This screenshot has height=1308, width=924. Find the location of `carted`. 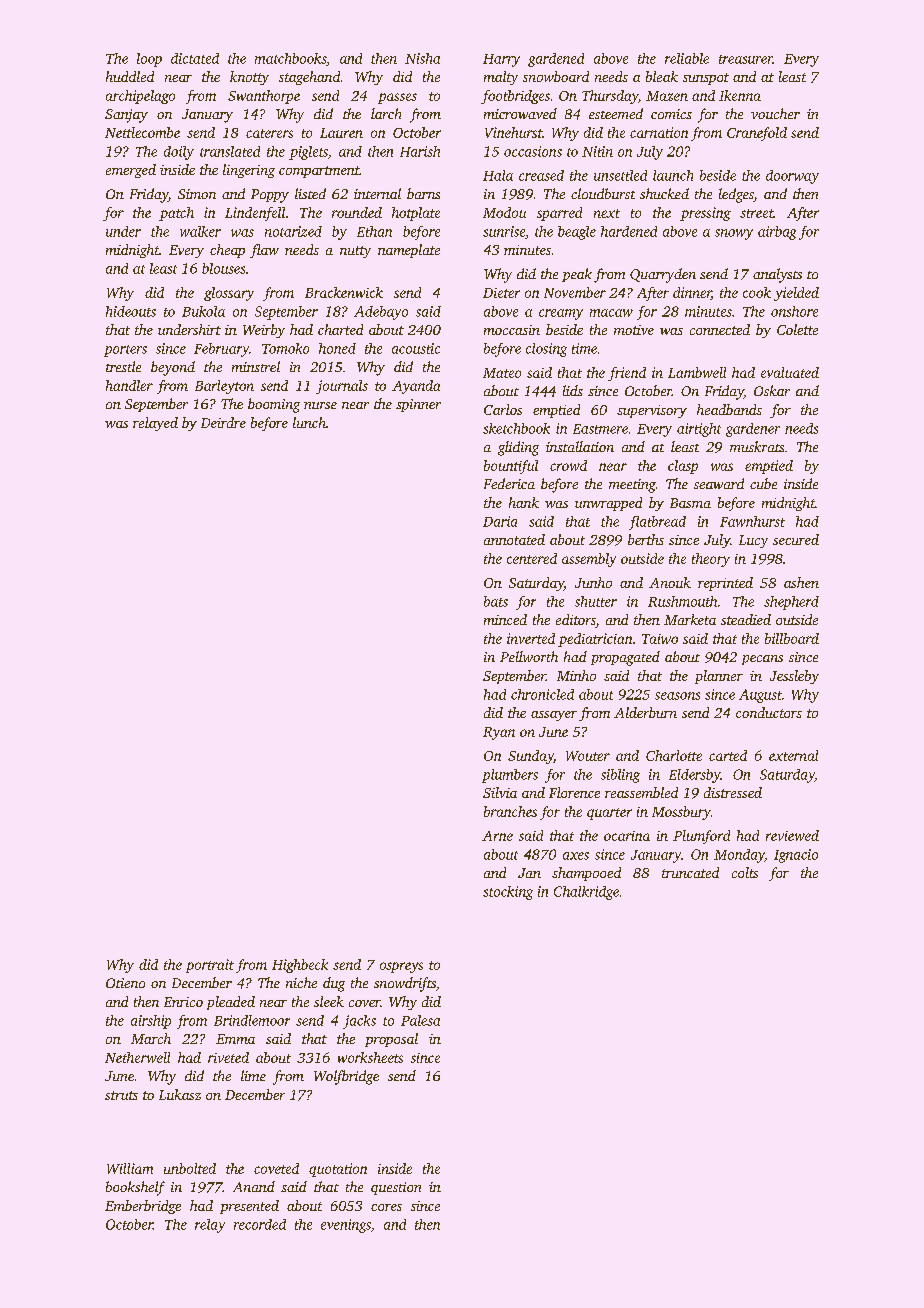

carted is located at coordinates (728, 755).
